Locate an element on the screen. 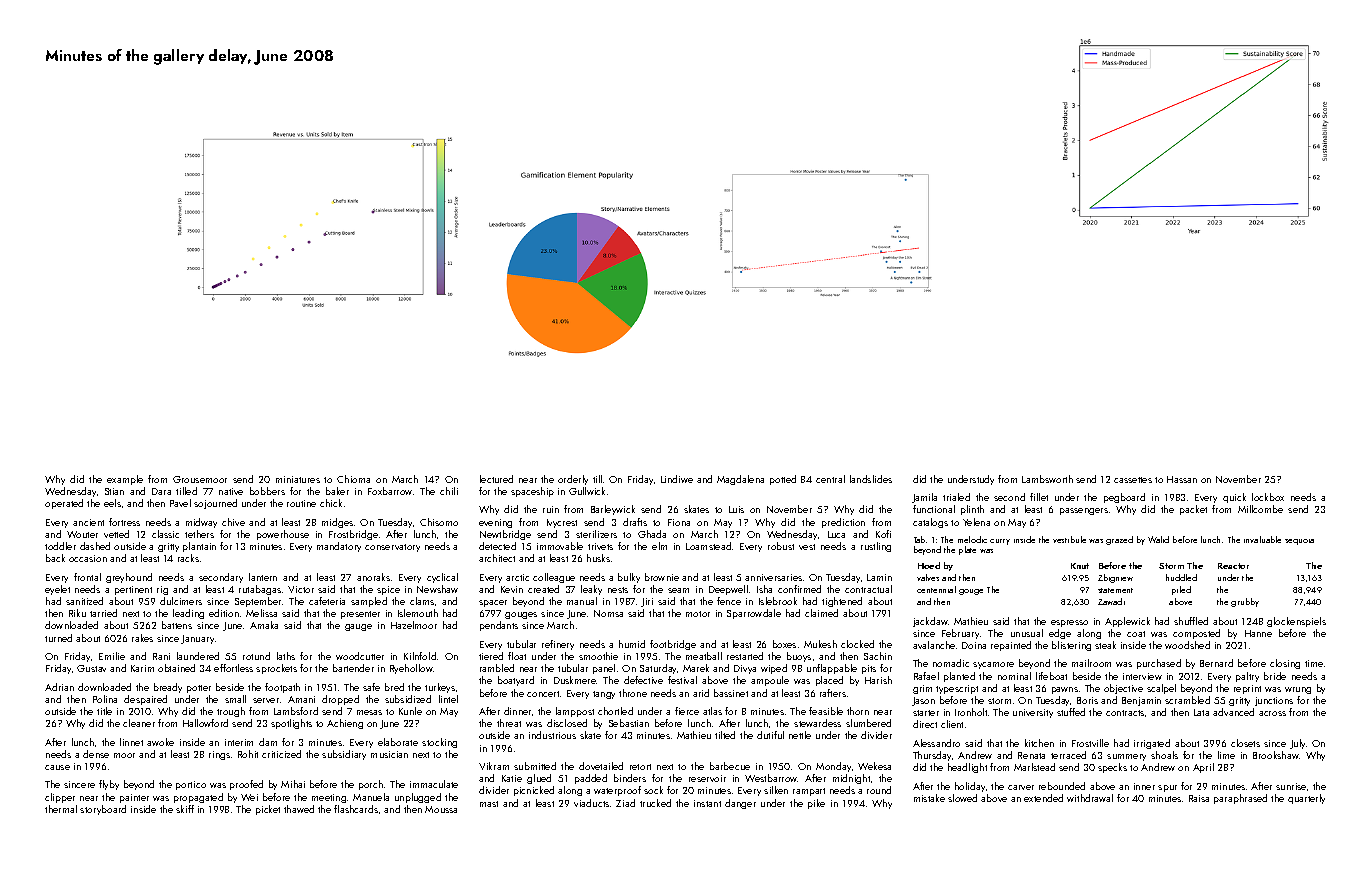 The image size is (1372, 887). eyelet is located at coordinates (57, 590).
